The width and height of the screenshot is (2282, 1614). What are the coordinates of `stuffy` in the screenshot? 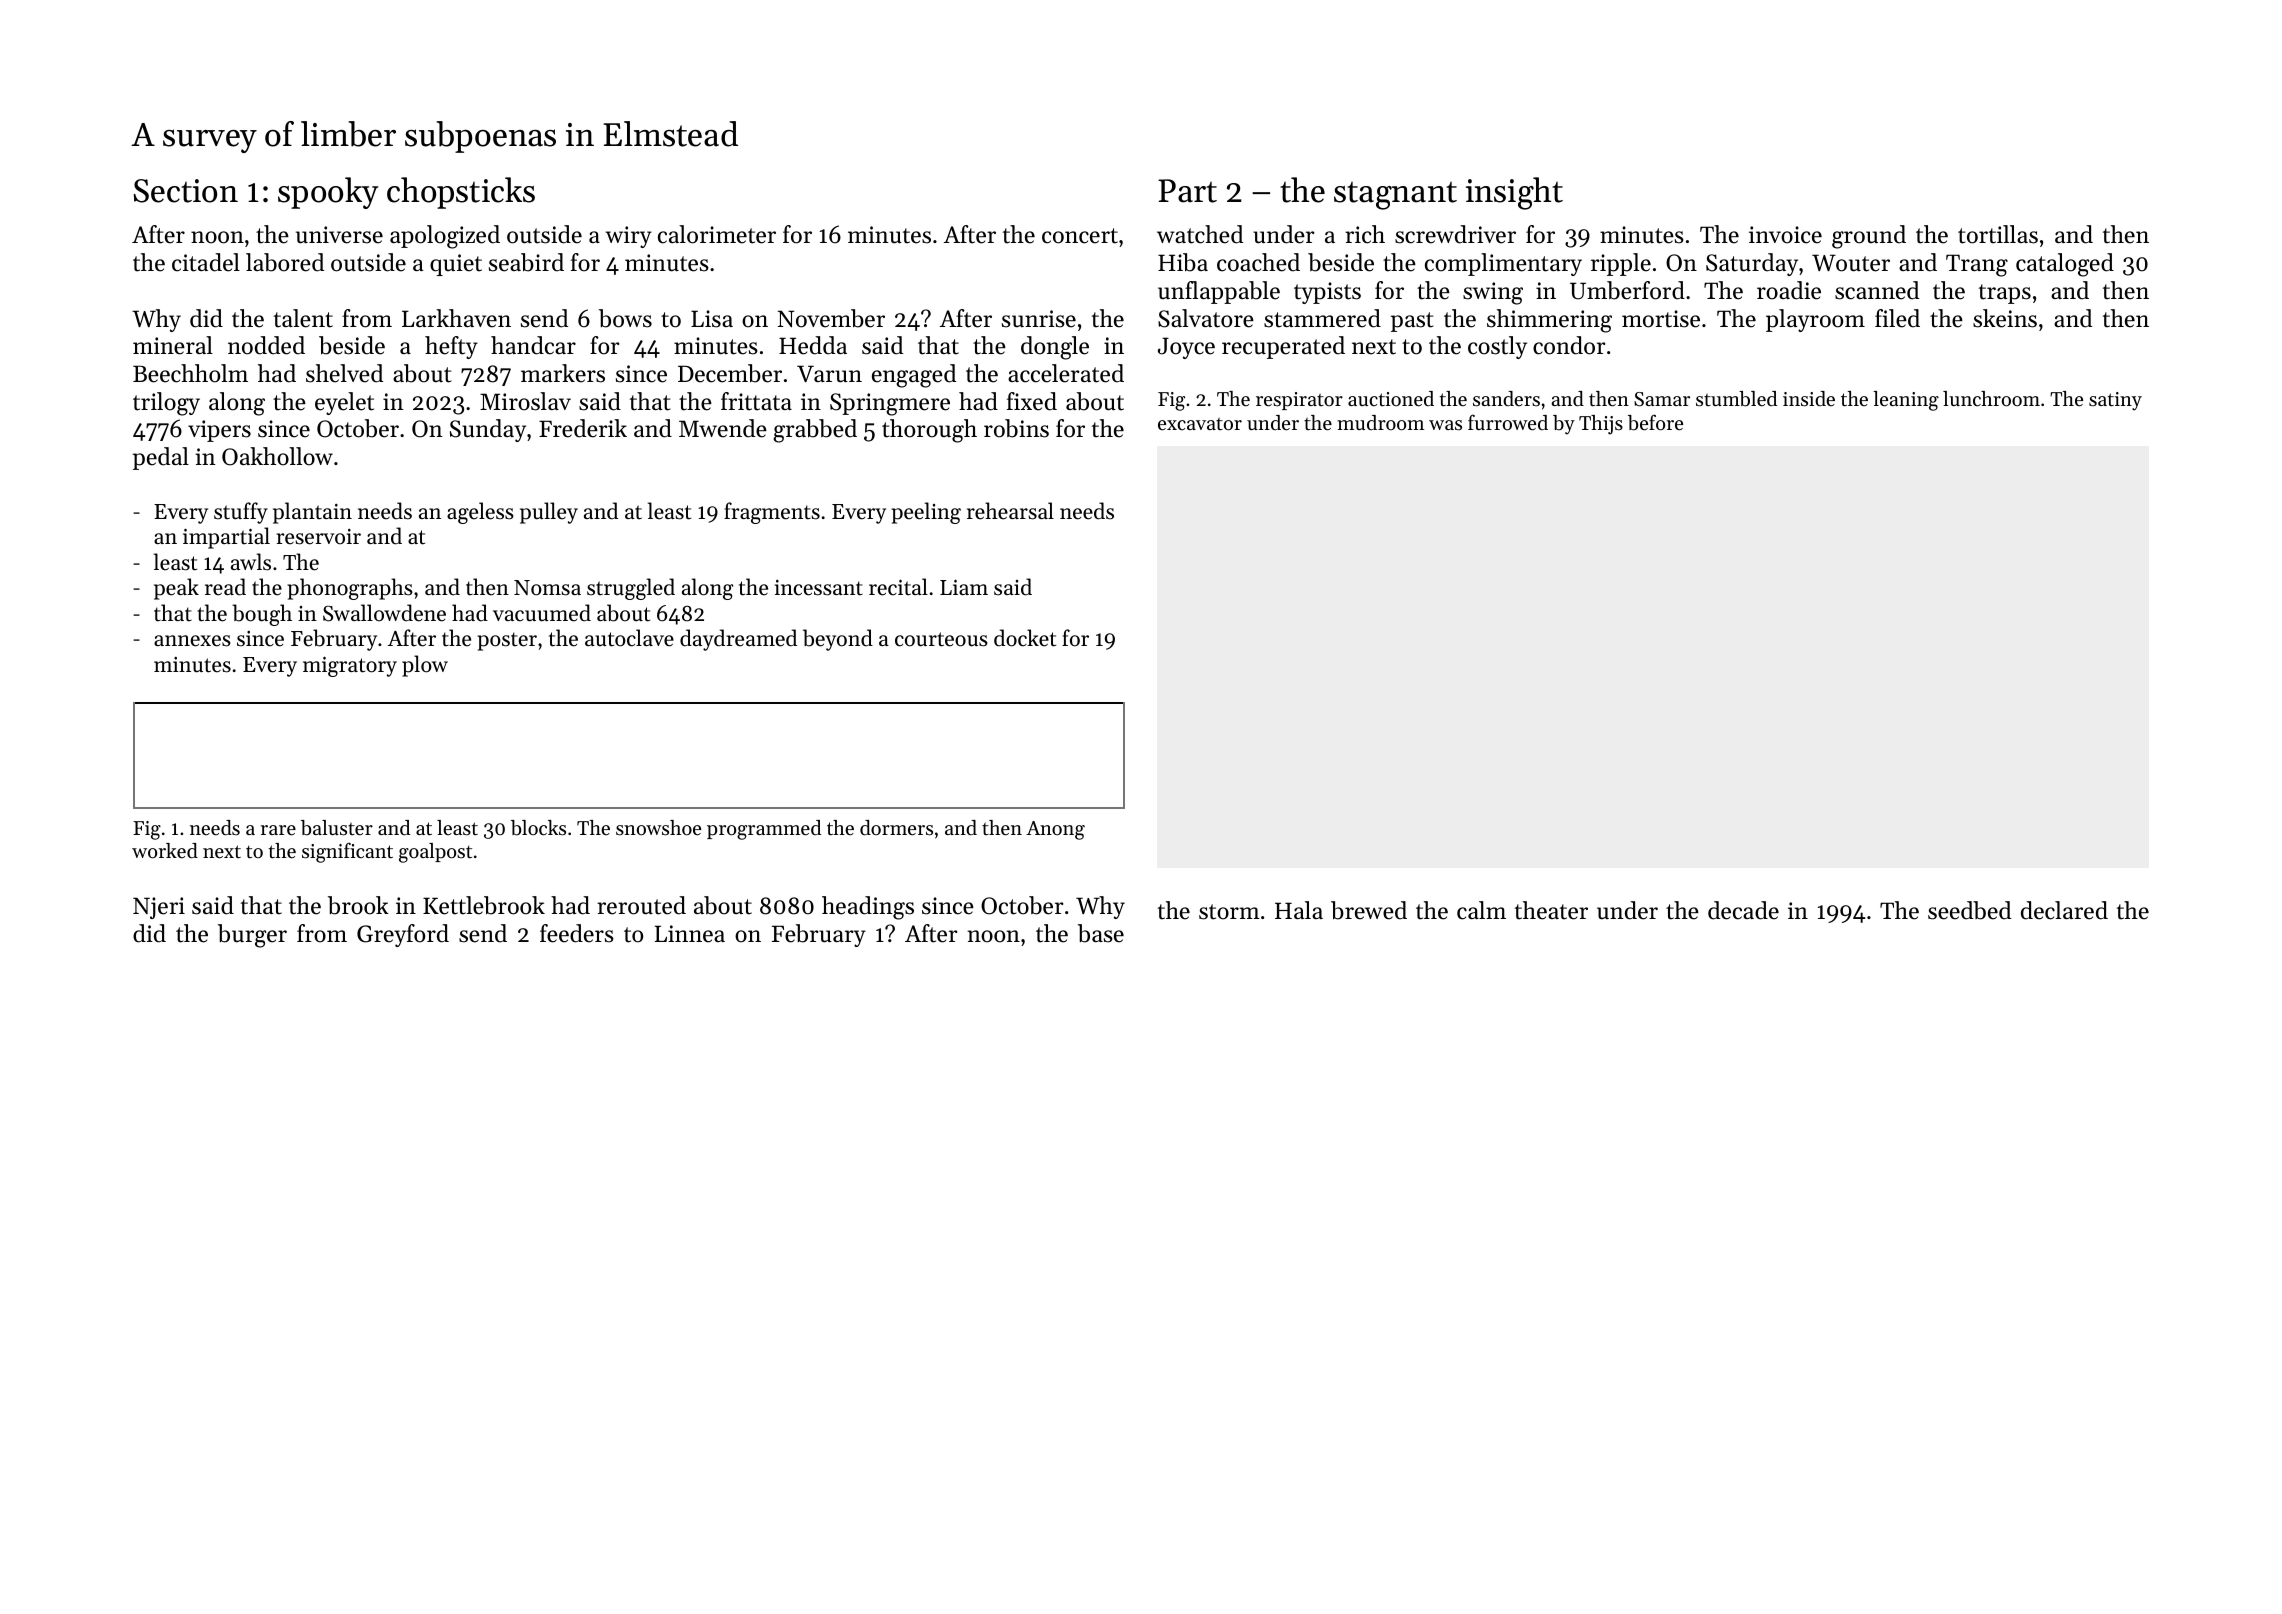 It's located at (241, 513).
